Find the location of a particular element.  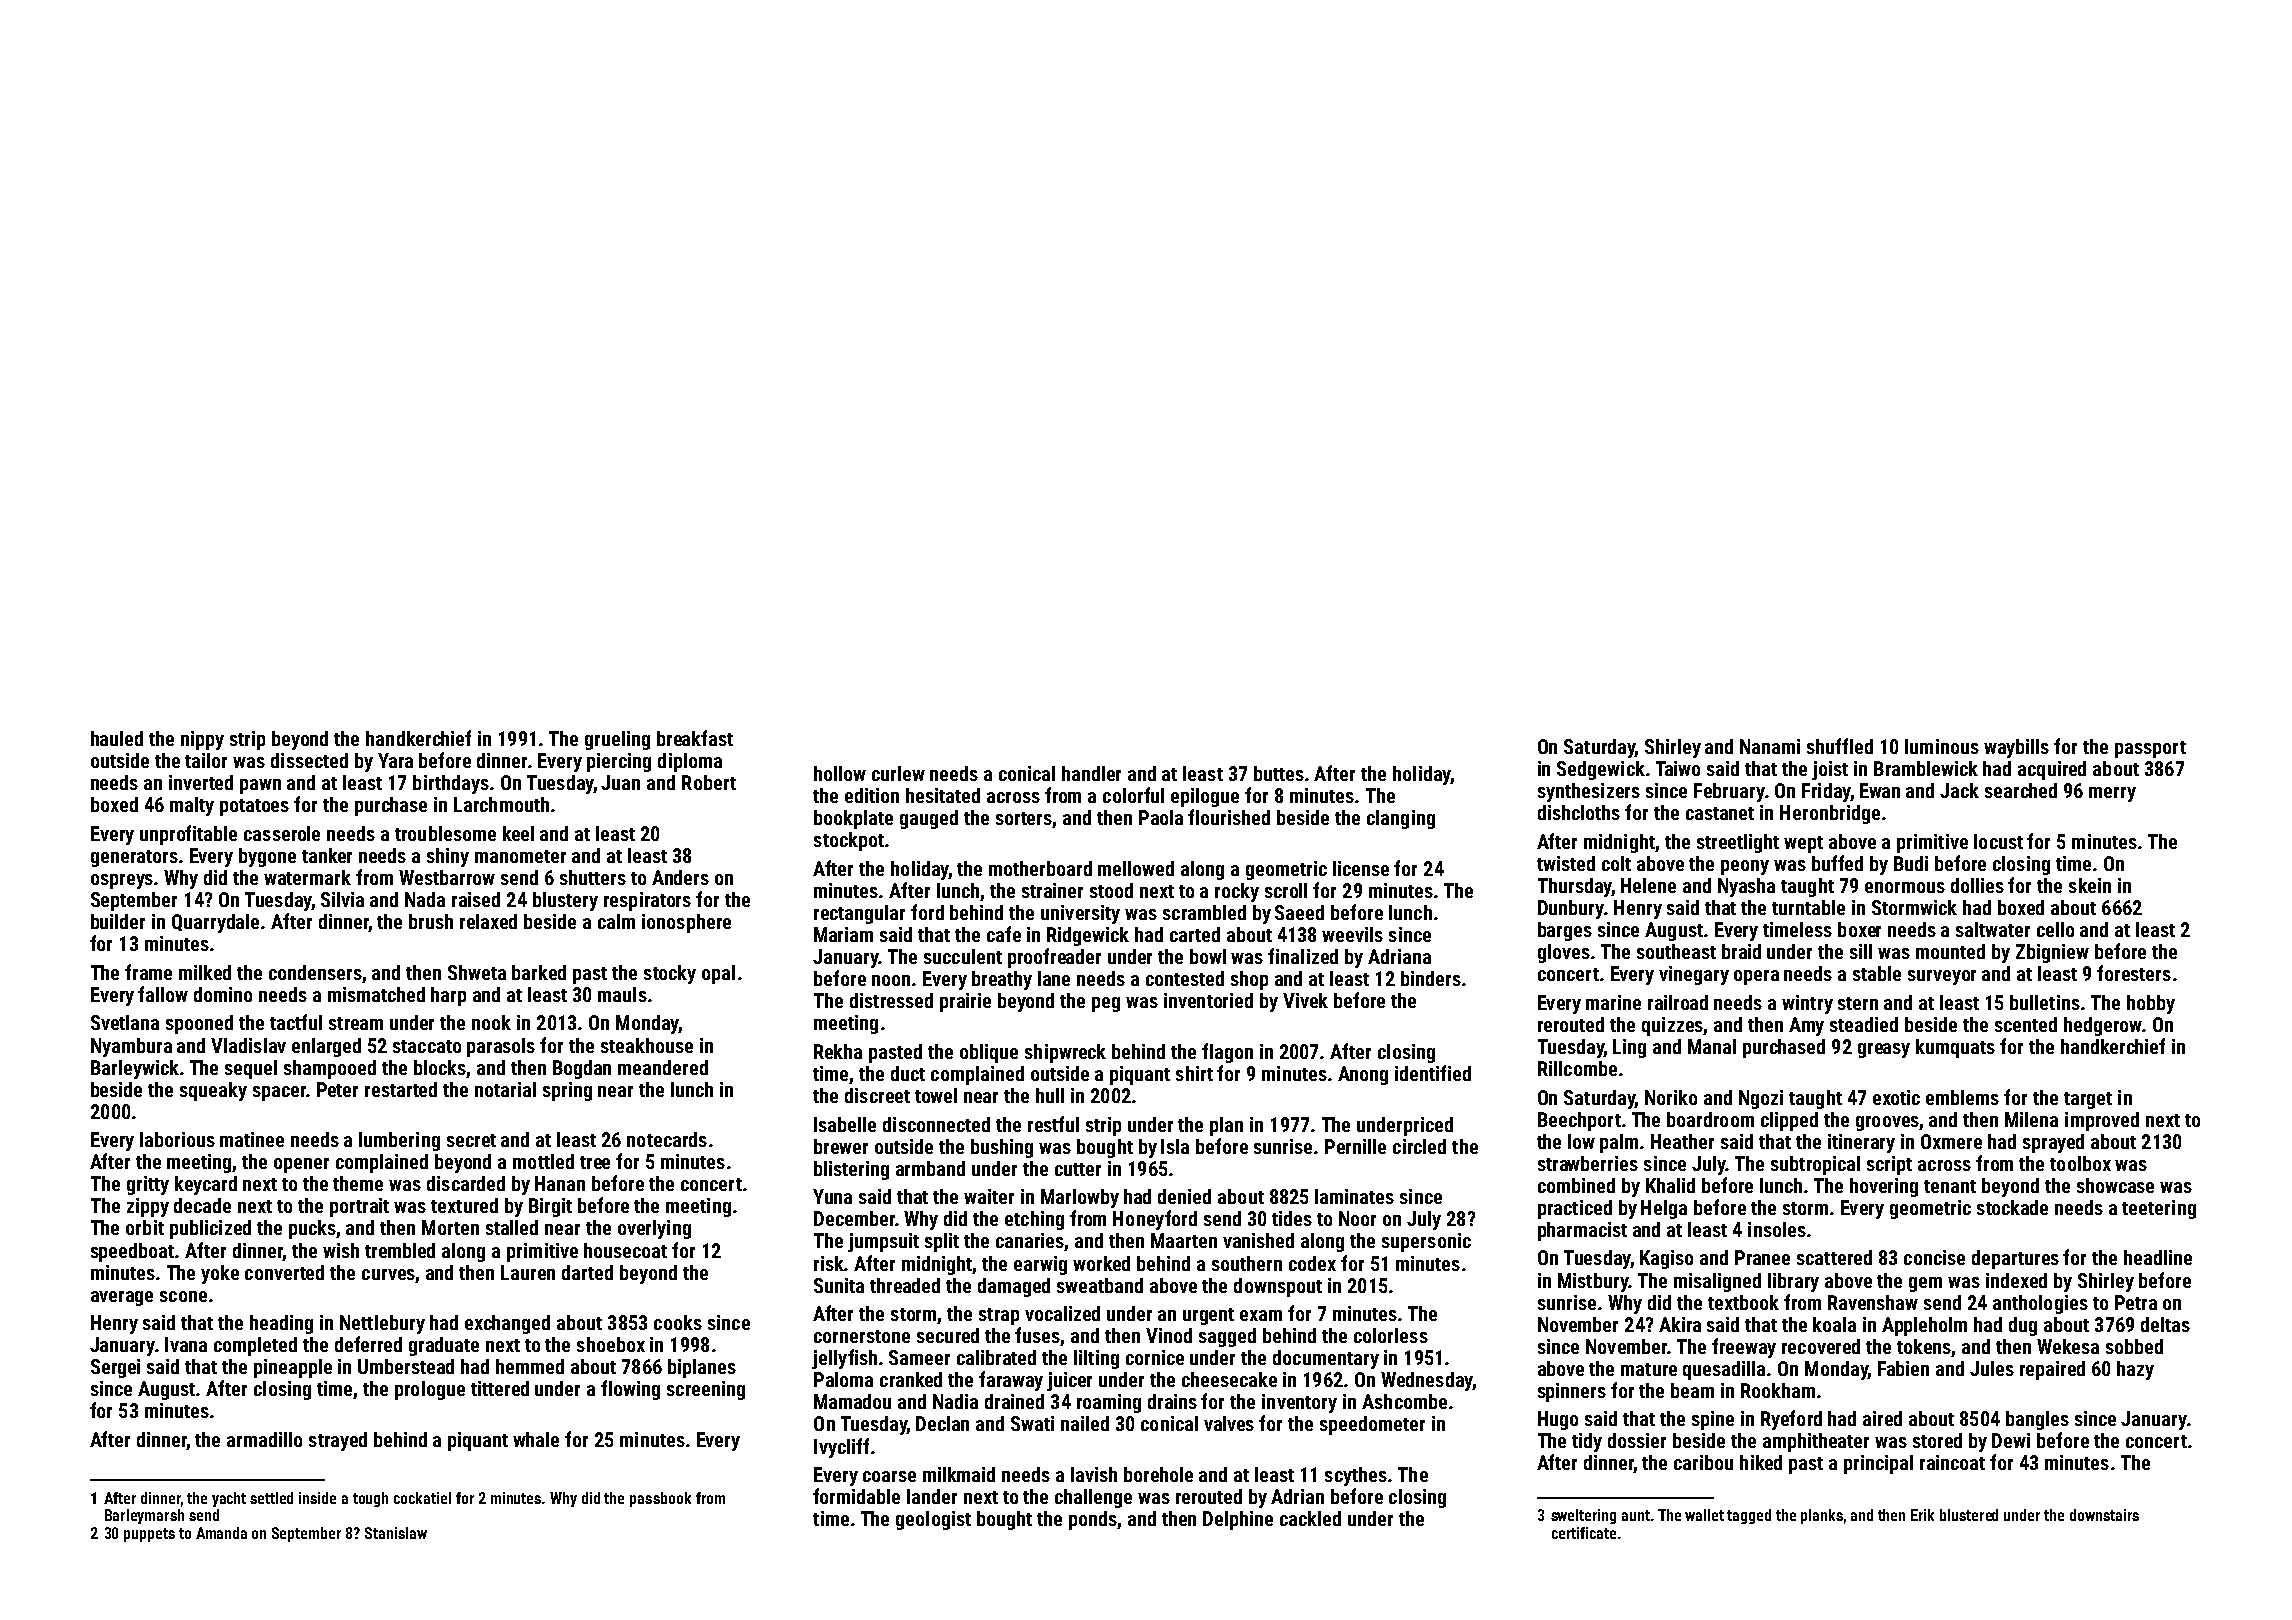

speedboat is located at coordinates (133, 1252).
